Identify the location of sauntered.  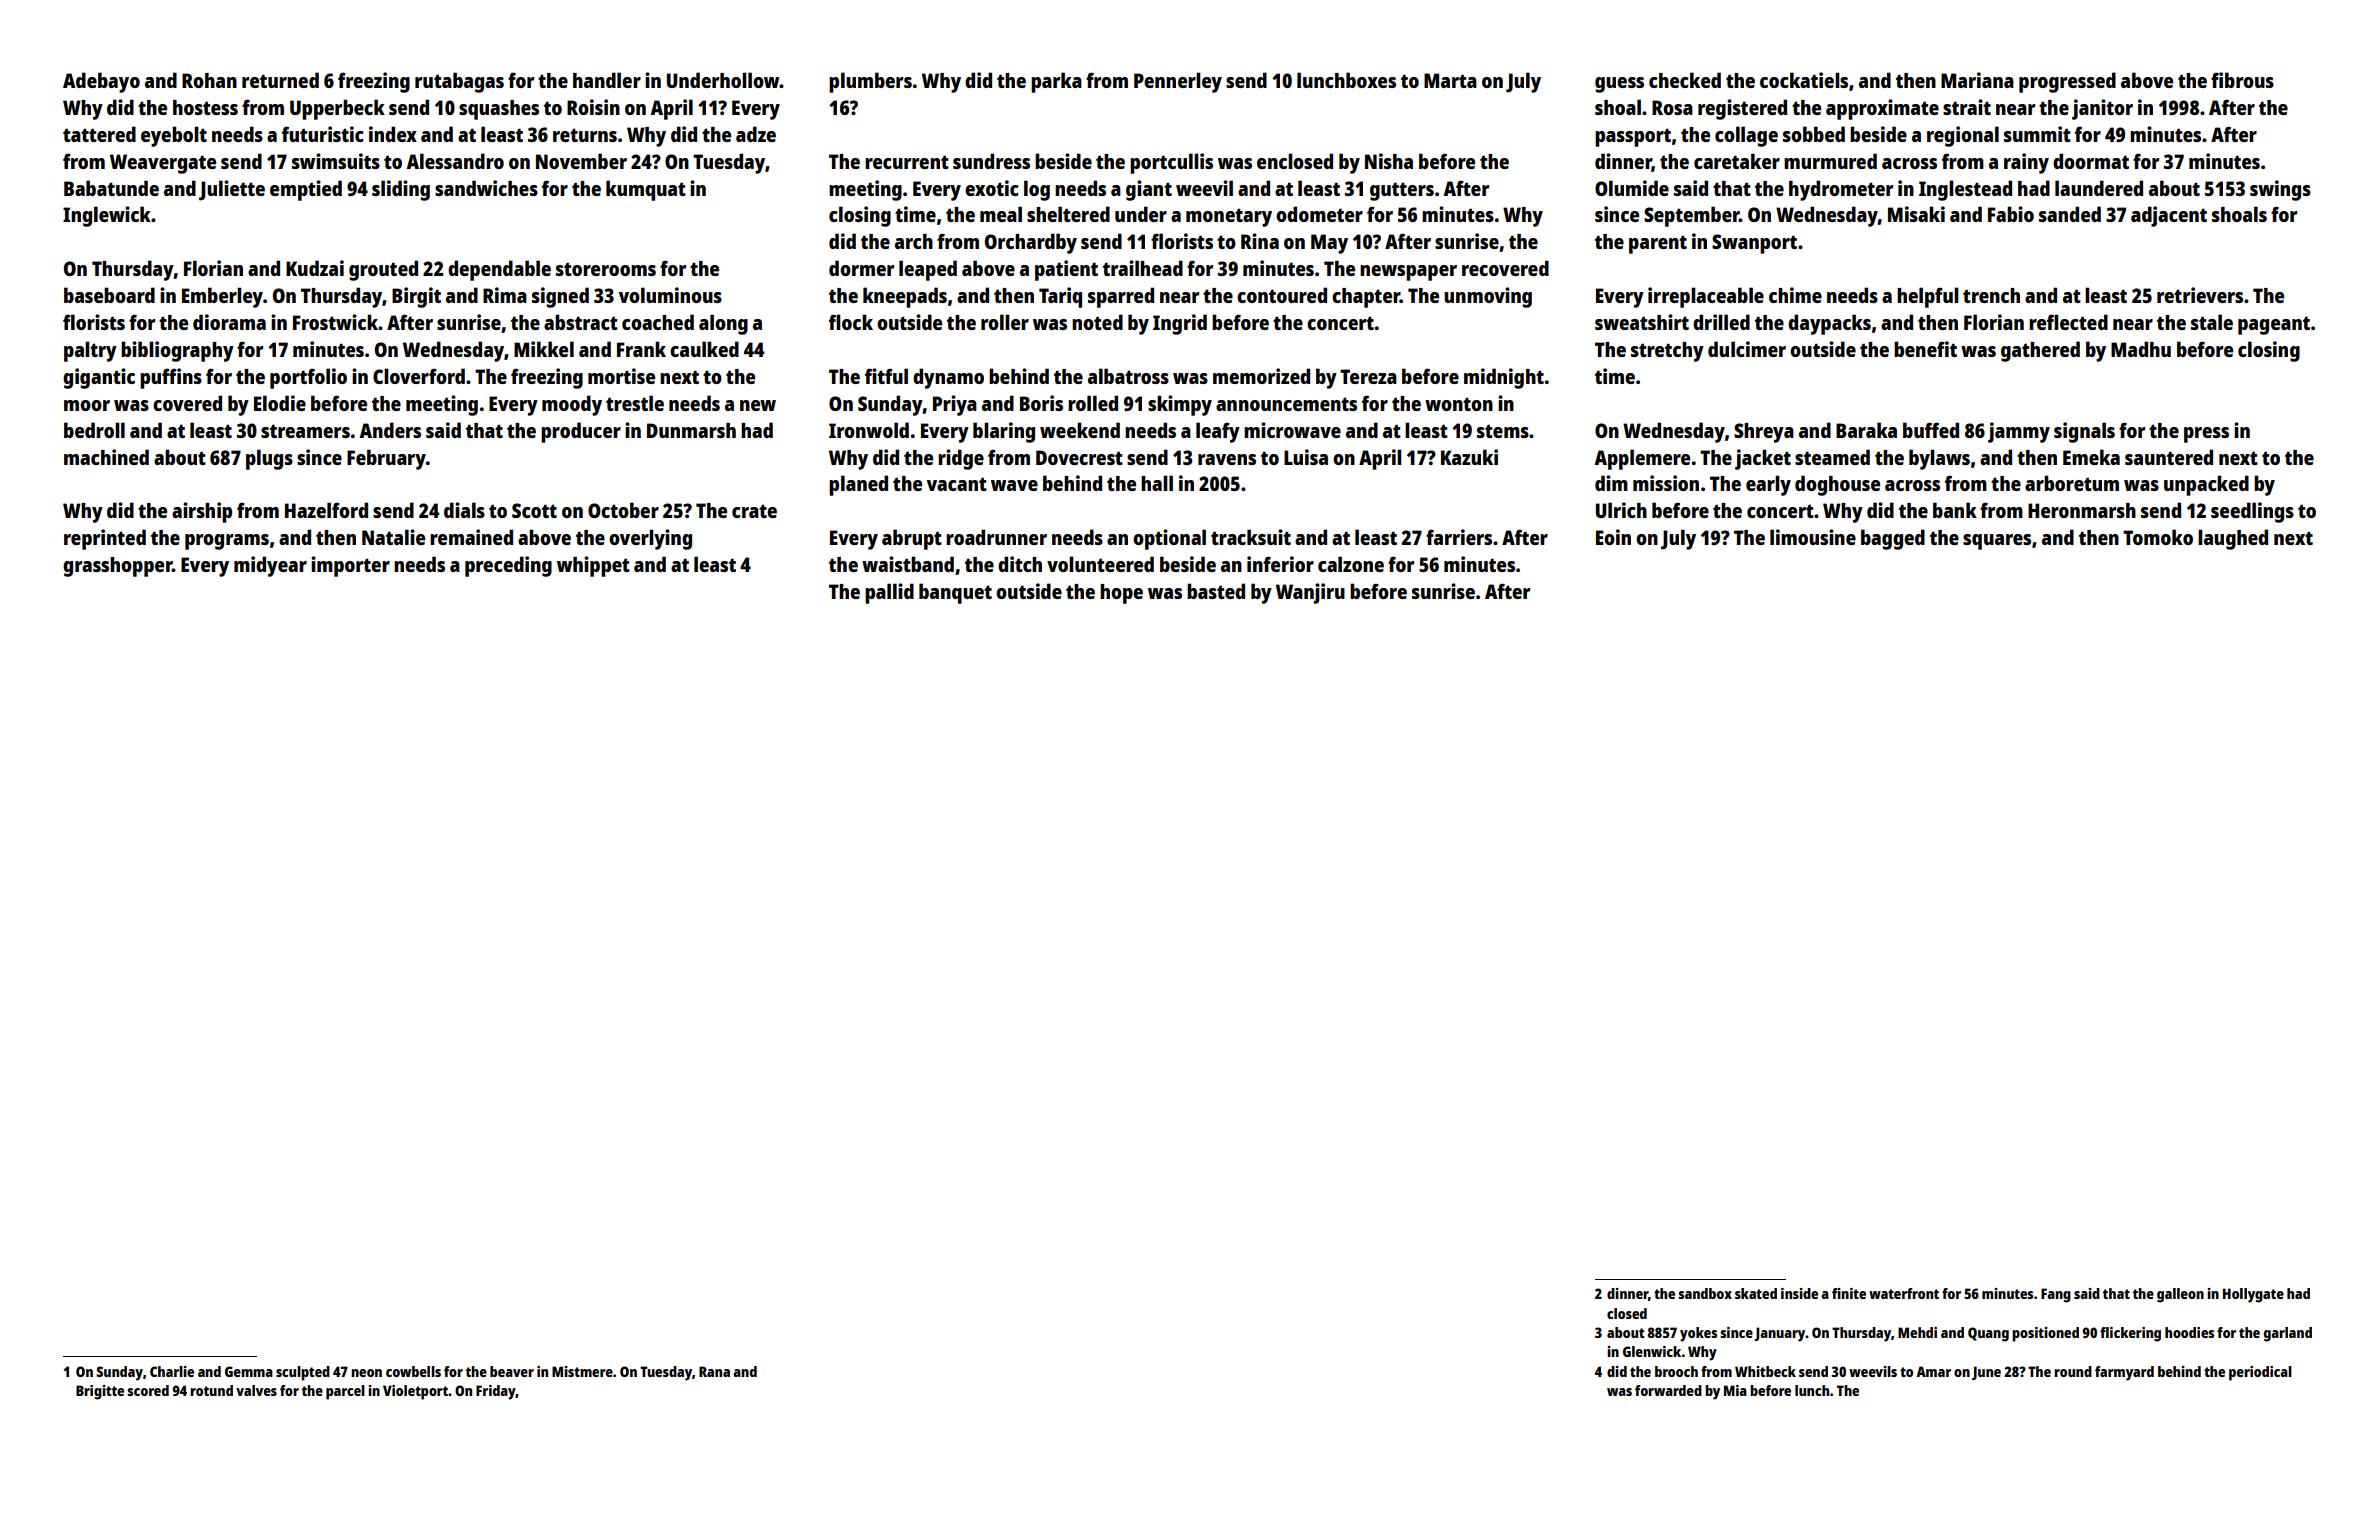
(2169, 457).
